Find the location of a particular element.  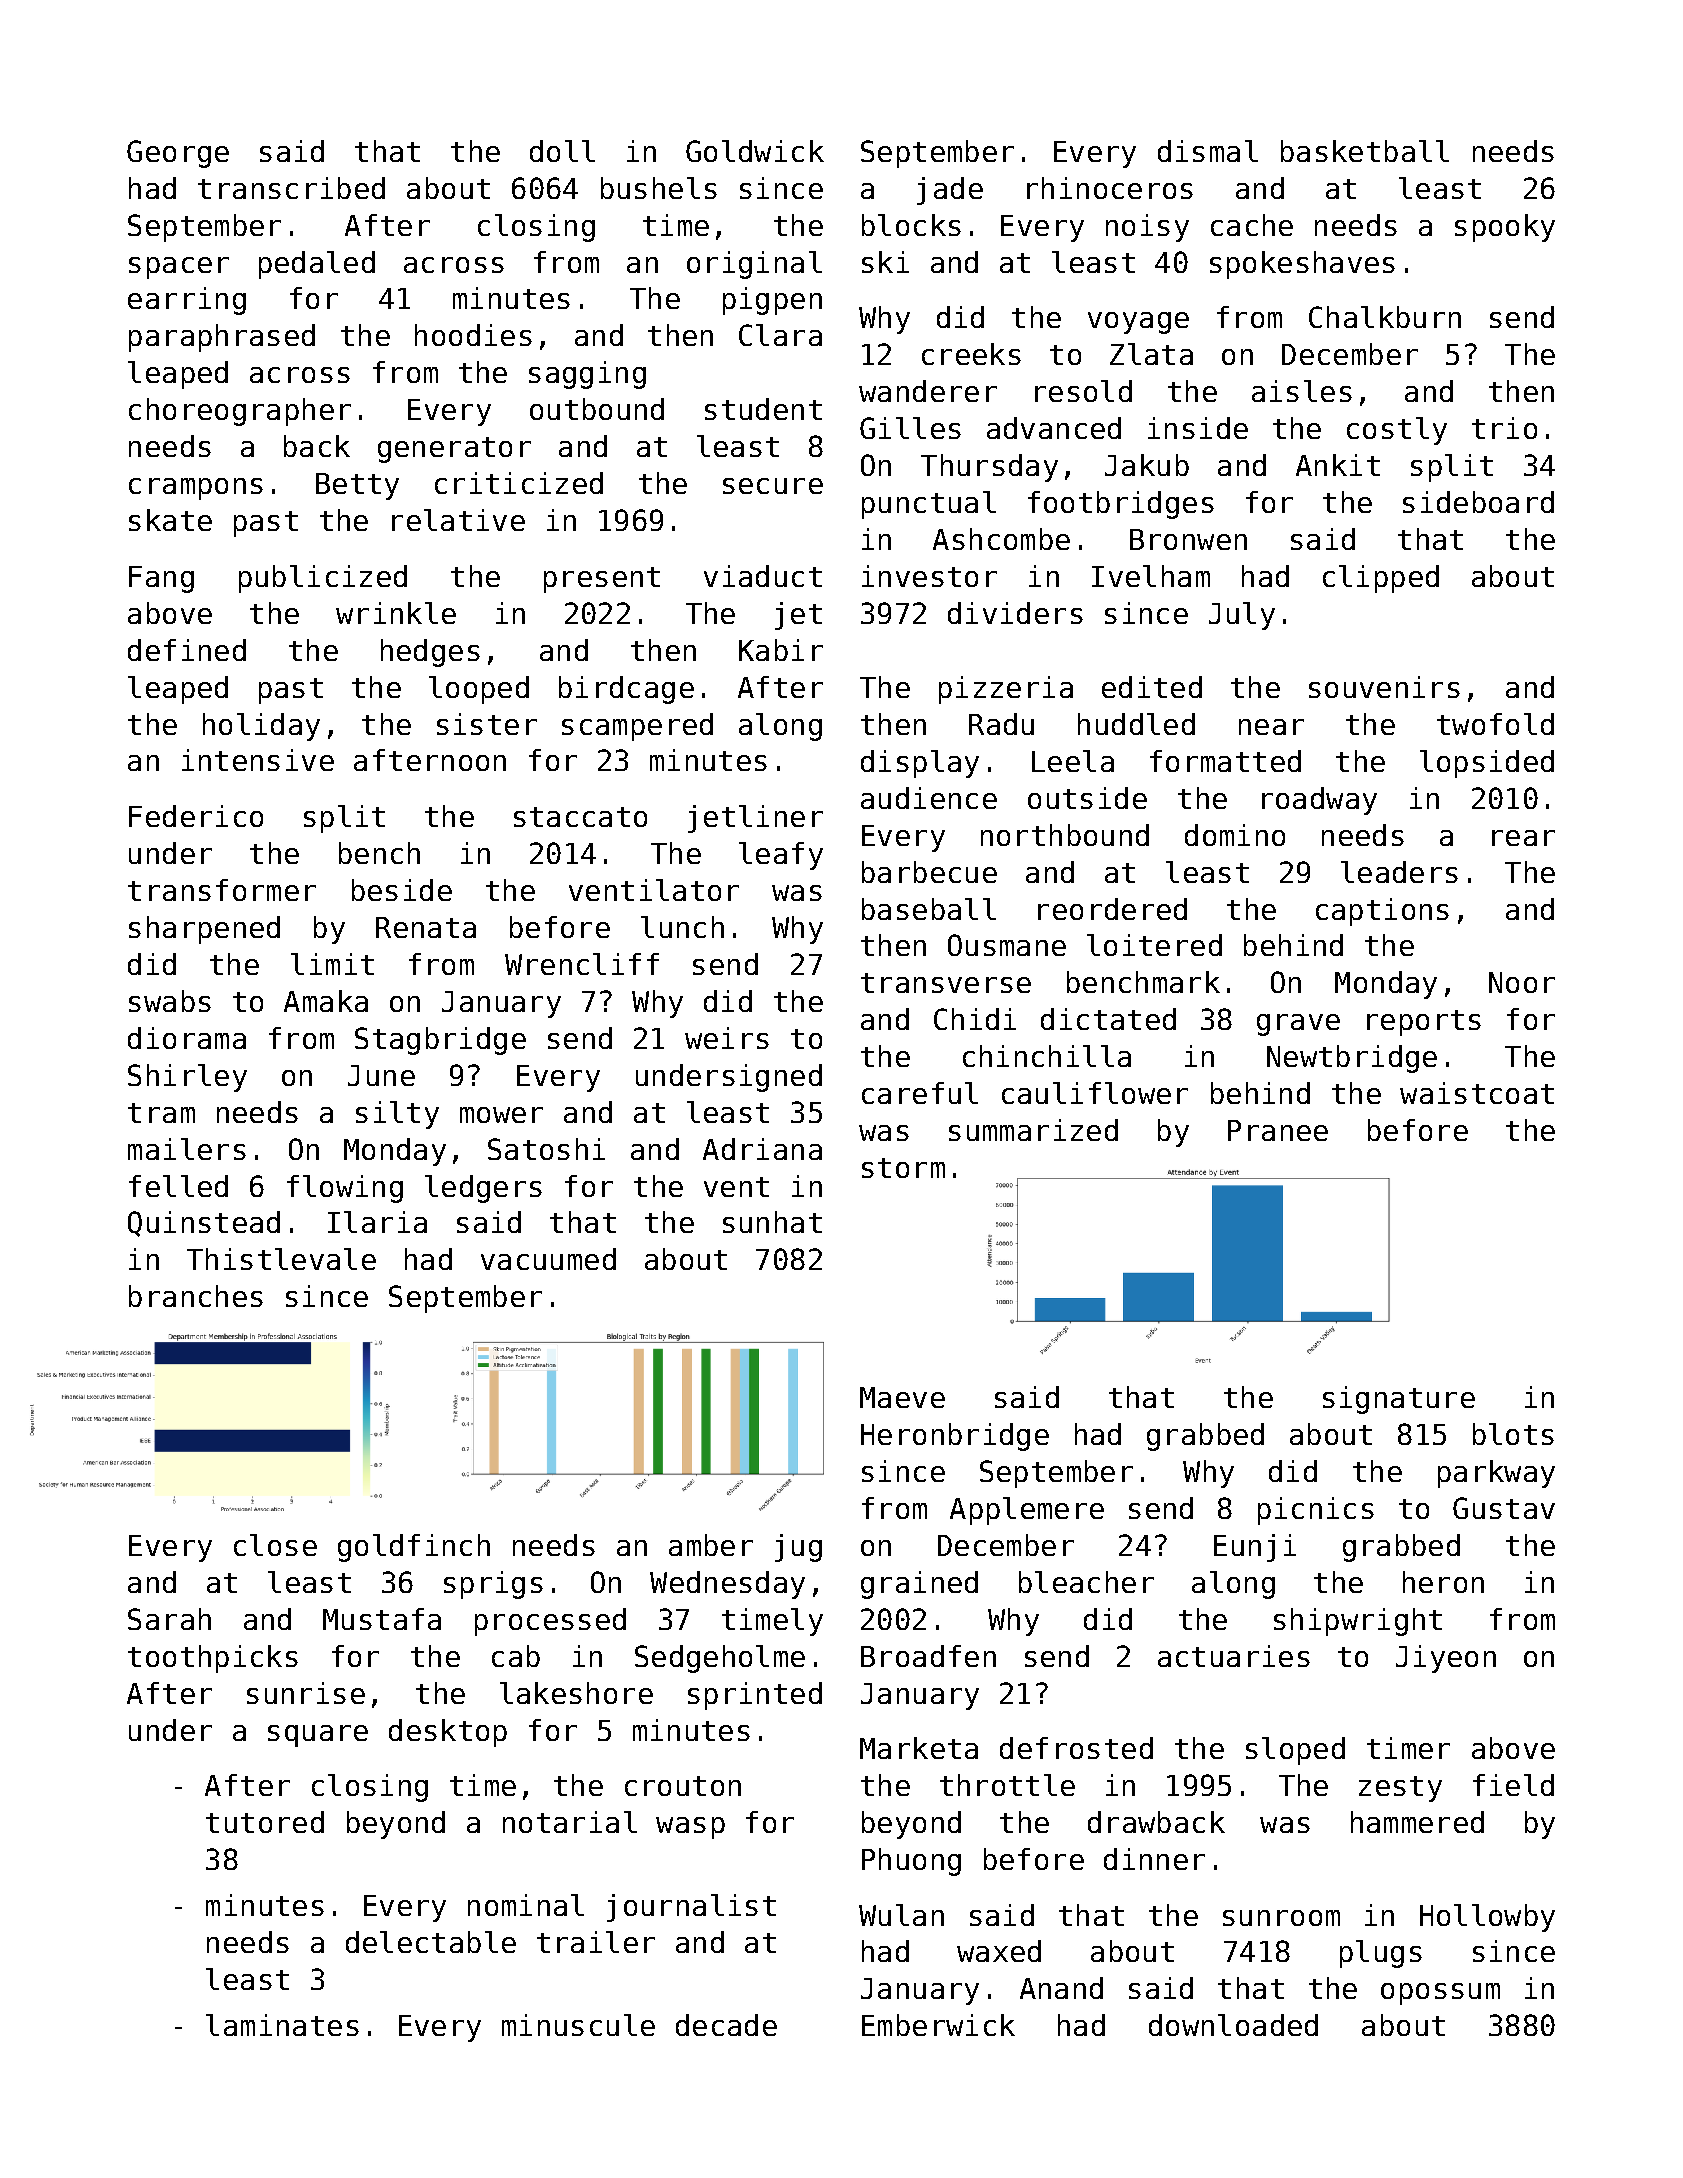

Jiyeon is located at coordinates (1446, 1659).
